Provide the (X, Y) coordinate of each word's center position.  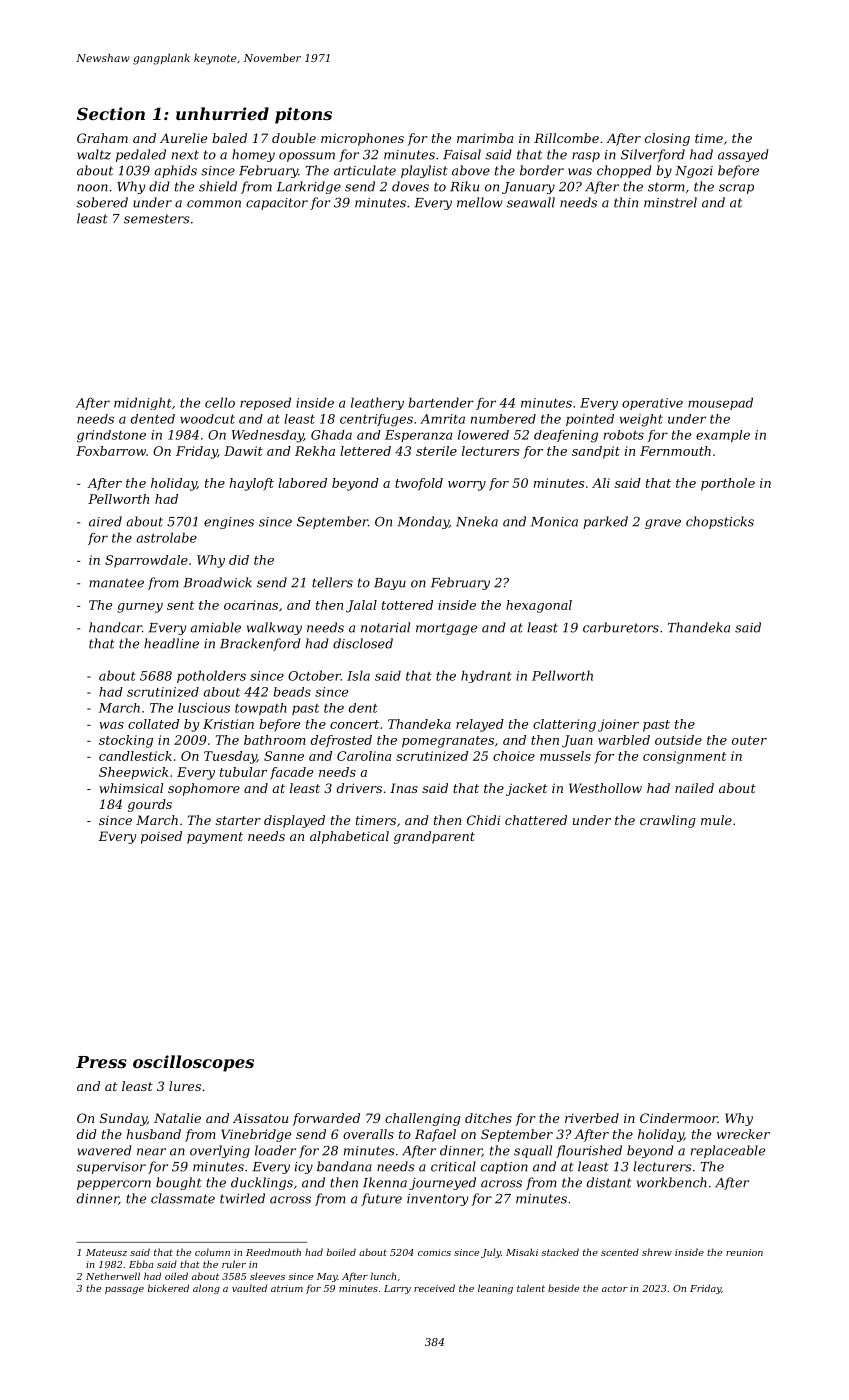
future (381, 1199)
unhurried (222, 113)
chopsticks (720, 522)
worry (467, 486)
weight (641, 420)
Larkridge (309, 187)
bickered (168, 1288)
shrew (657, 1252)
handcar (115, 627)
